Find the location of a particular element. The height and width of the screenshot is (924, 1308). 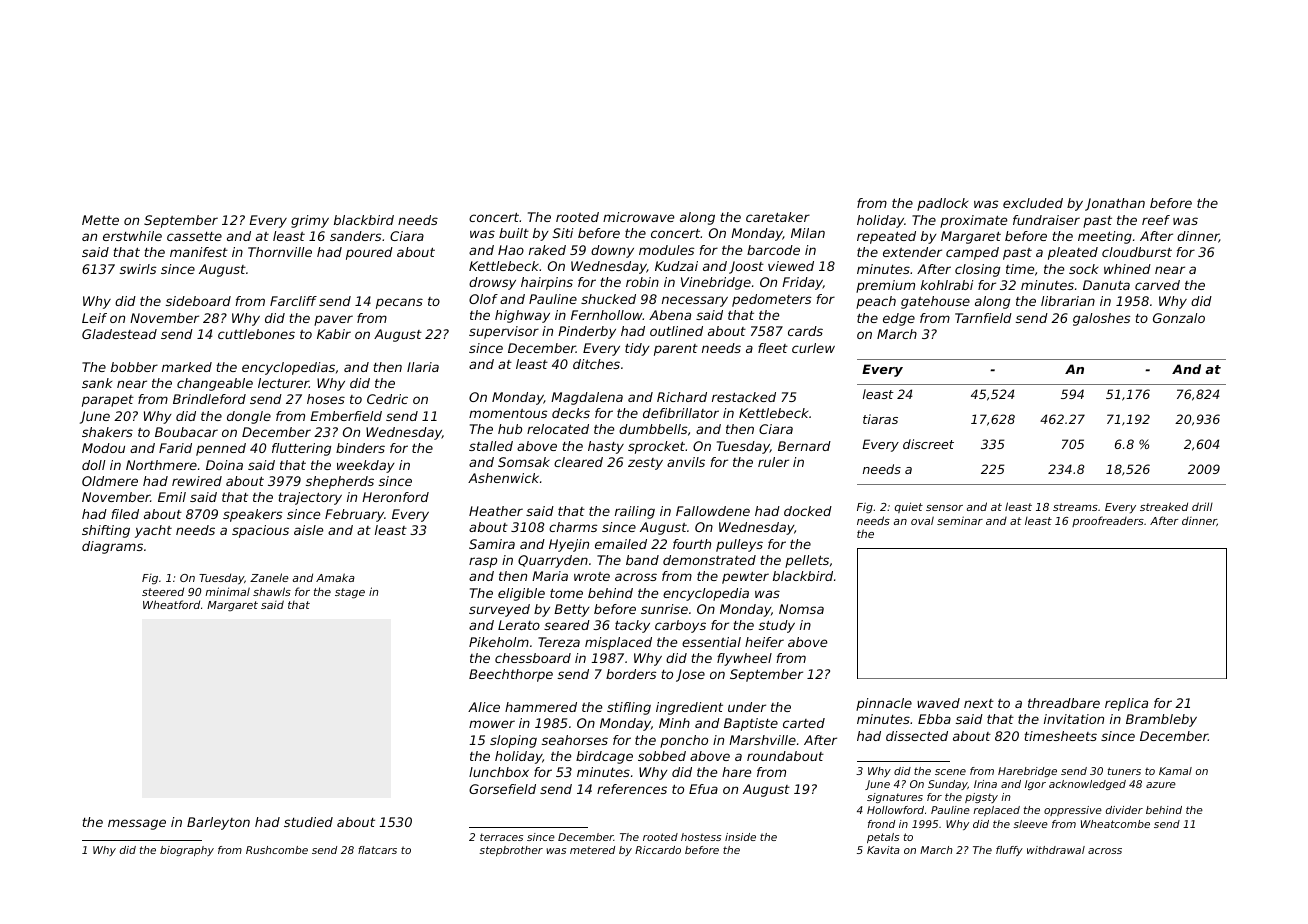

Ebba is located at coordinates (934, 719).
